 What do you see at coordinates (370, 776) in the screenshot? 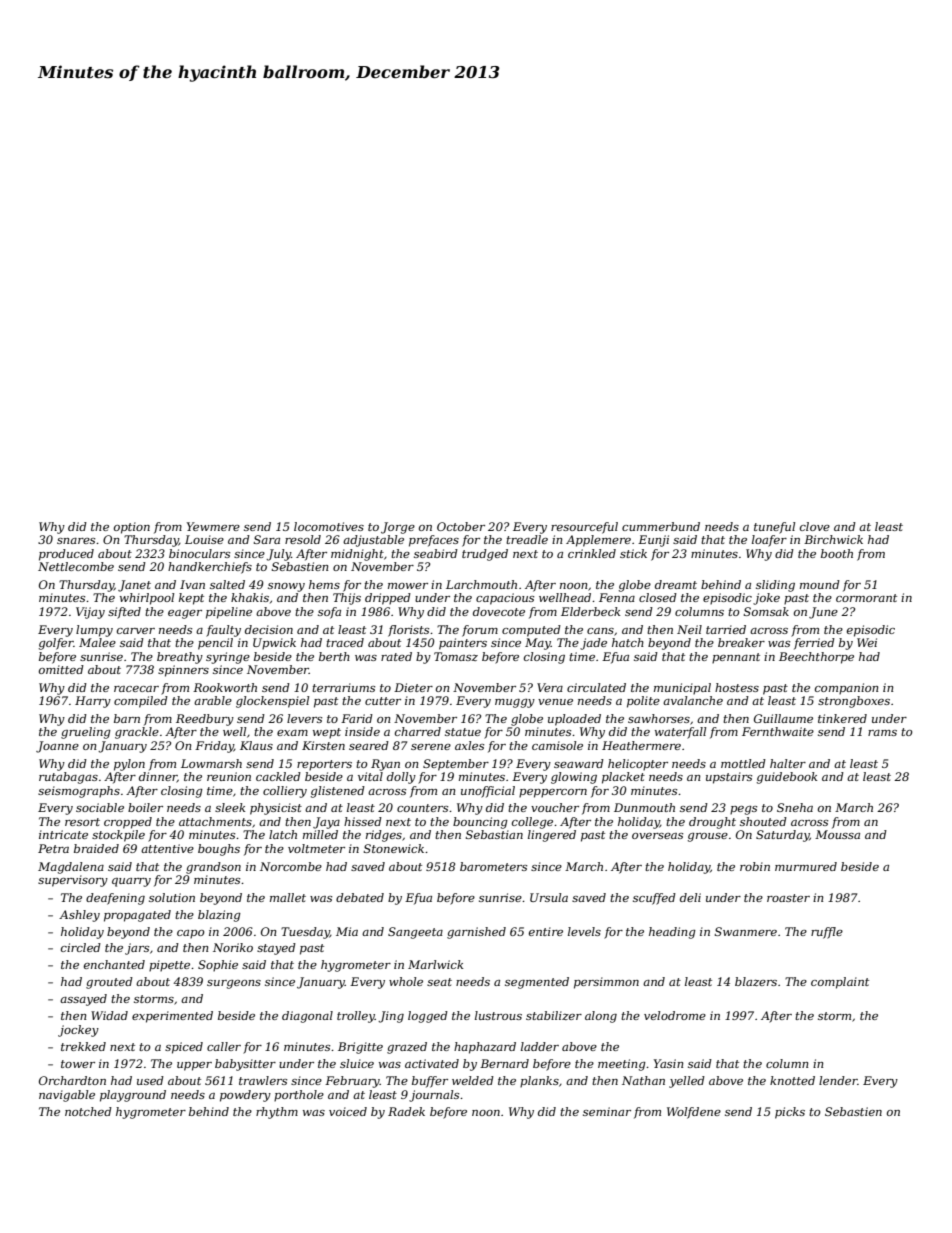
I see `vital` at bounding box center [370, 776].
